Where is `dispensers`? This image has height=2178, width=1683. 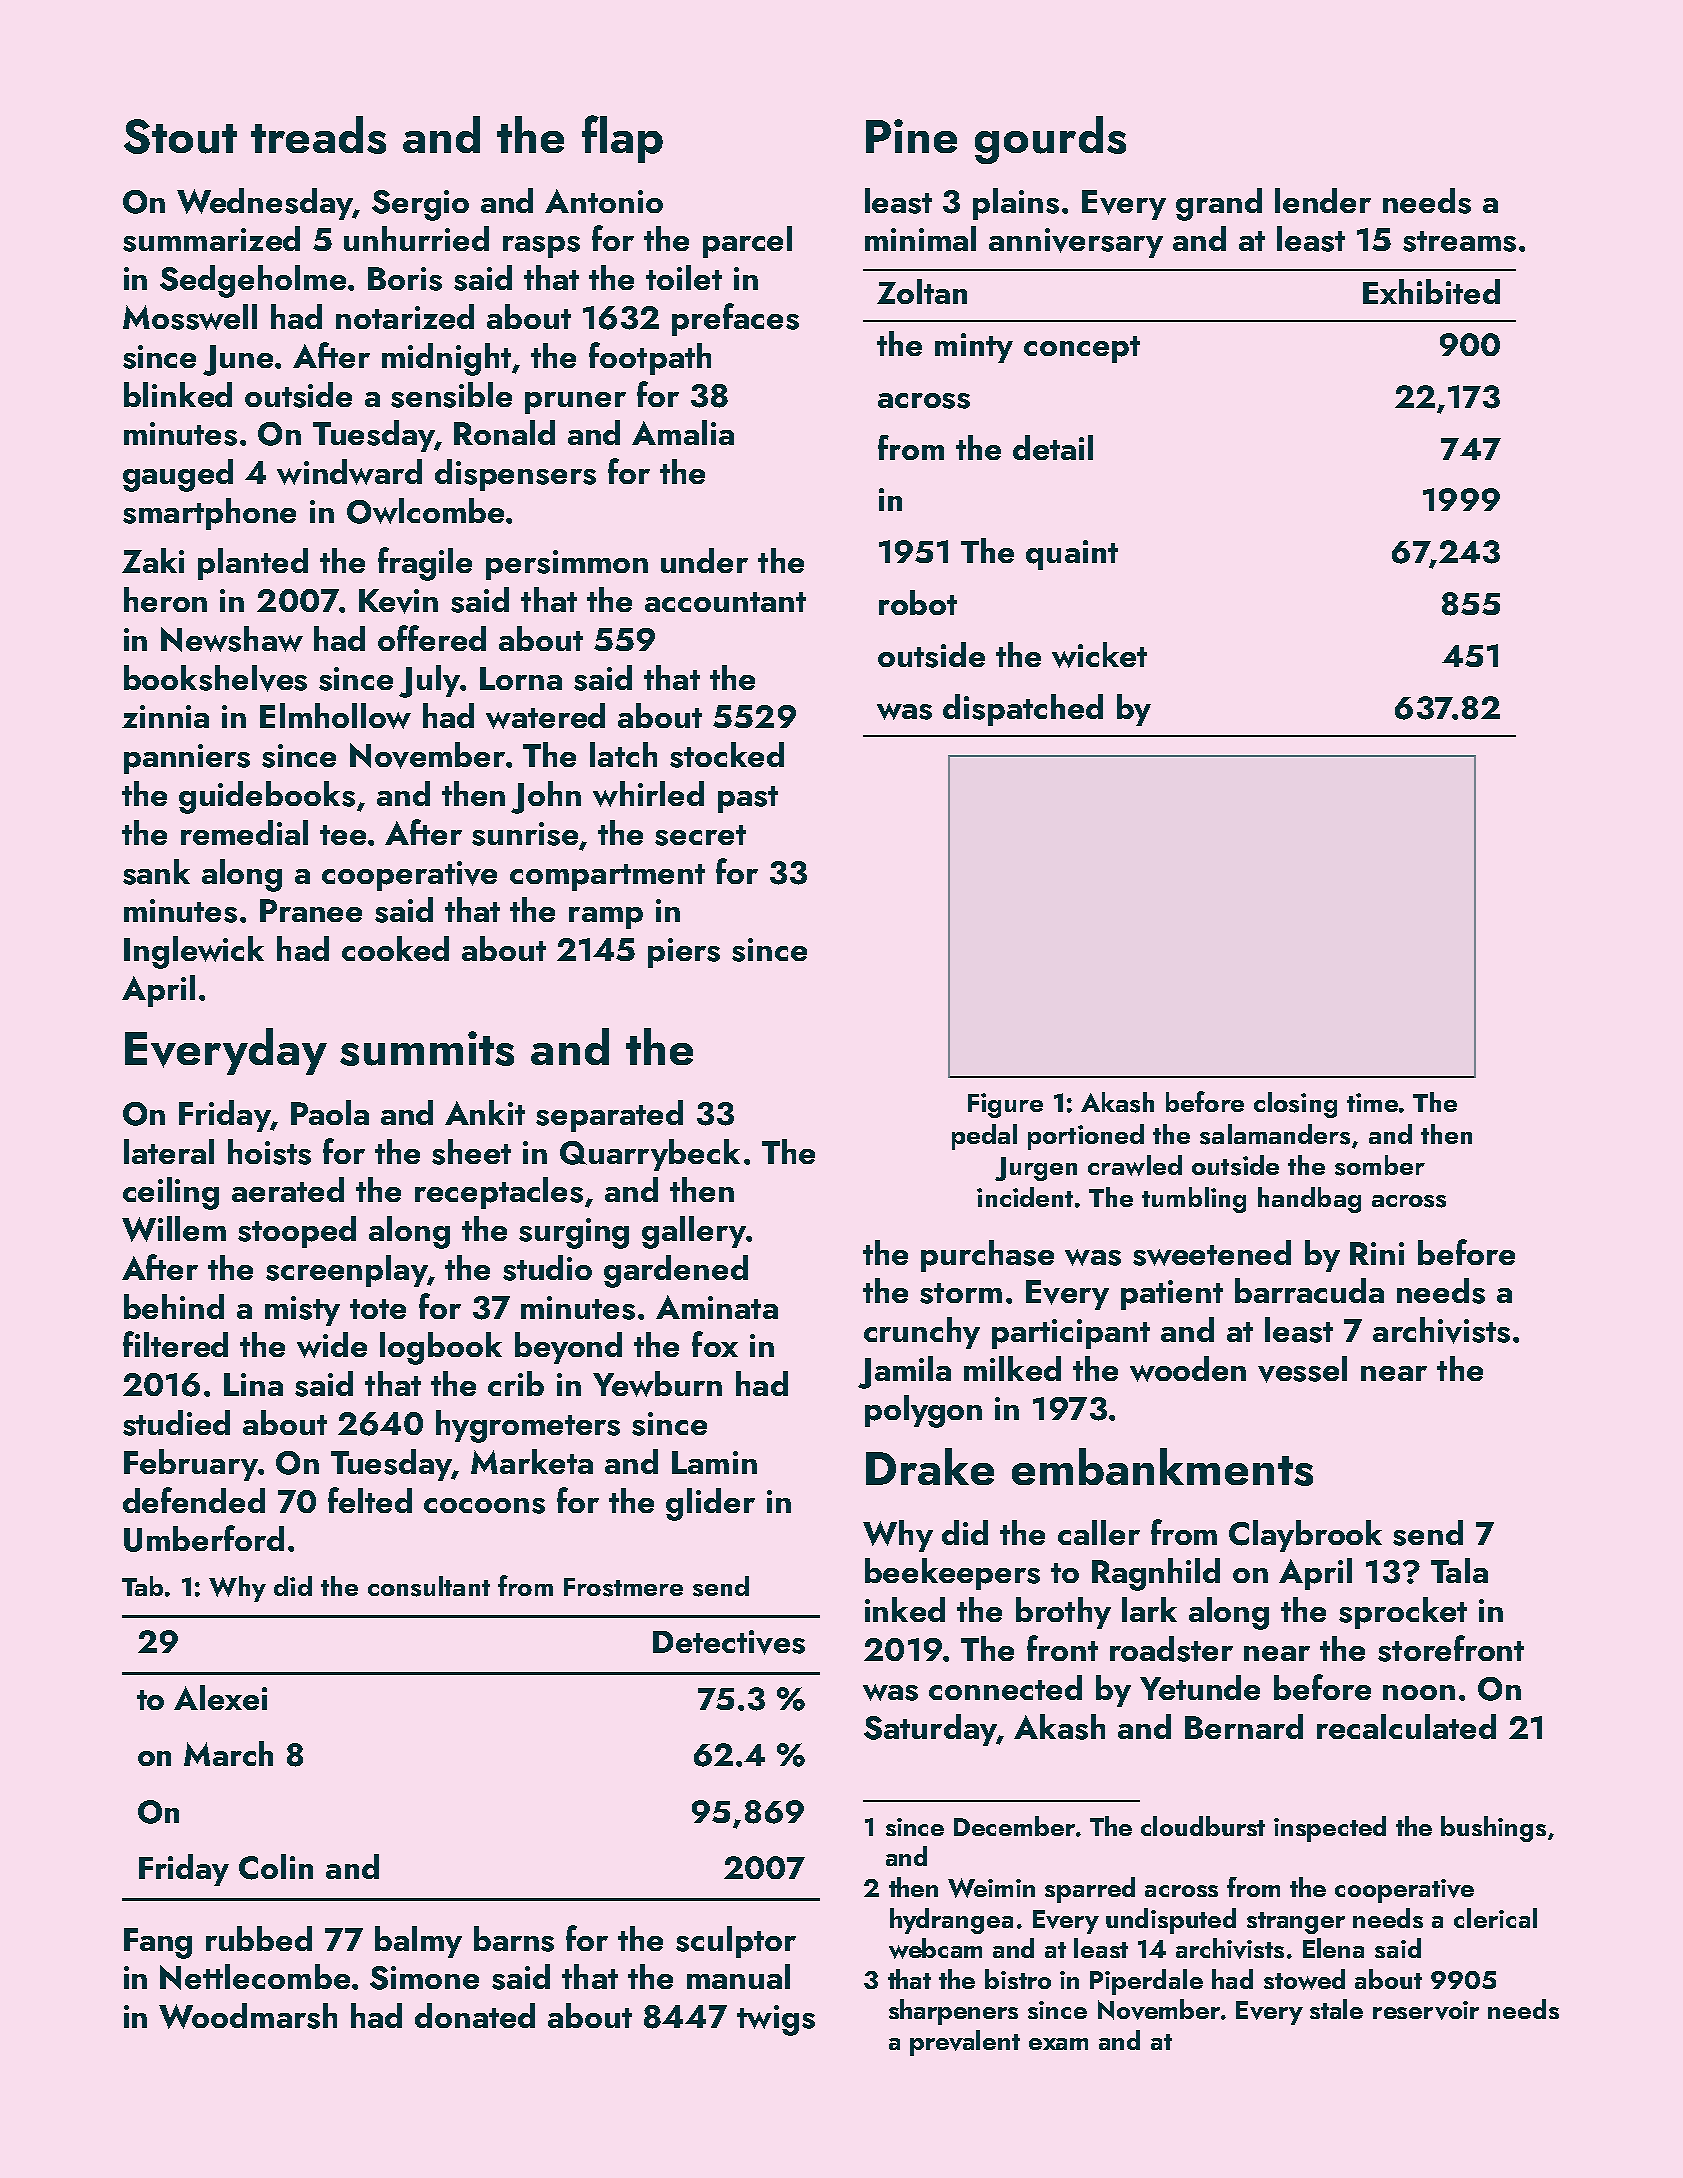 dispensers is located at coordinates (515, 475).
